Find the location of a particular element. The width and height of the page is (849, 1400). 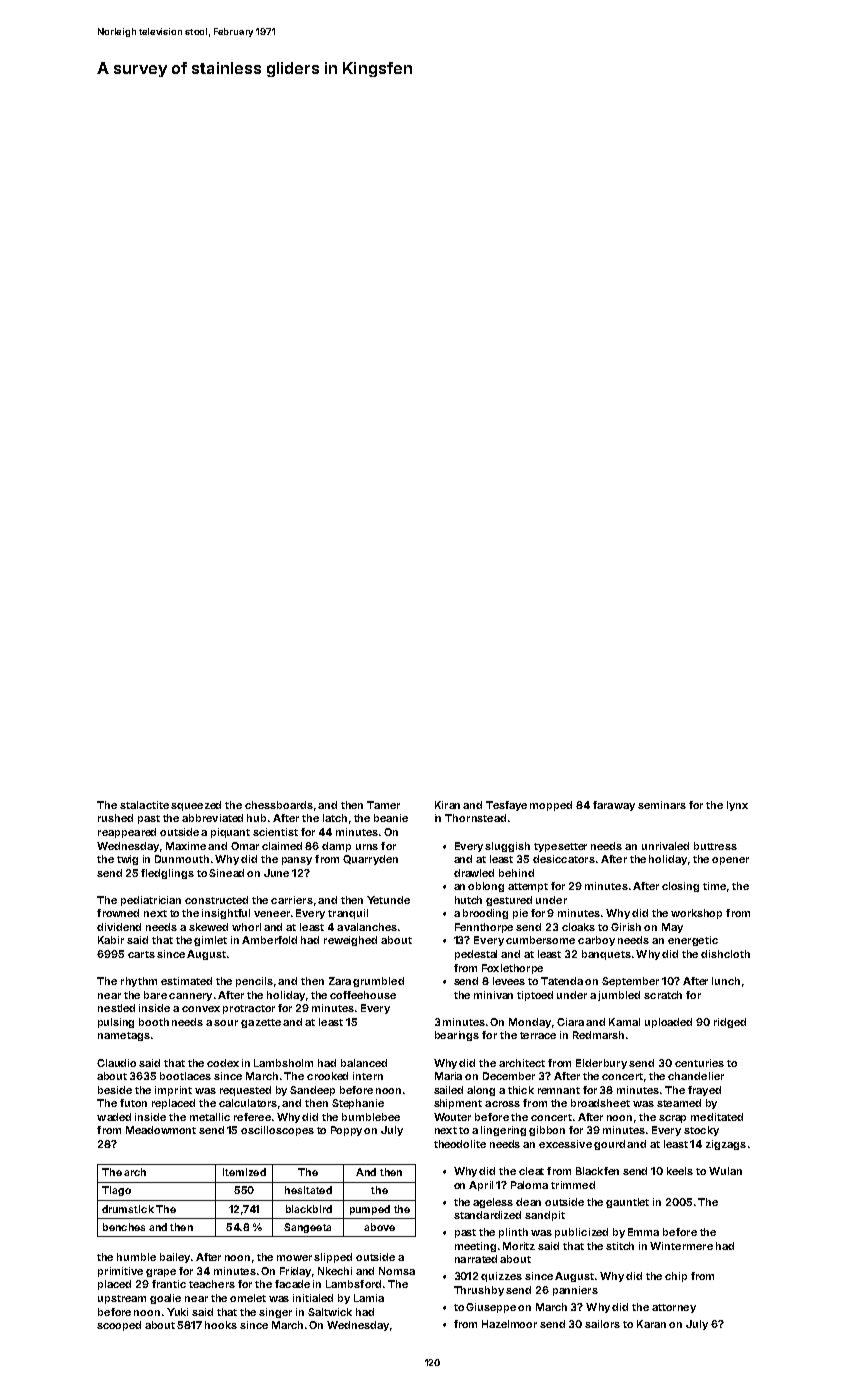

facade is located at coordinates (292, 1284).
